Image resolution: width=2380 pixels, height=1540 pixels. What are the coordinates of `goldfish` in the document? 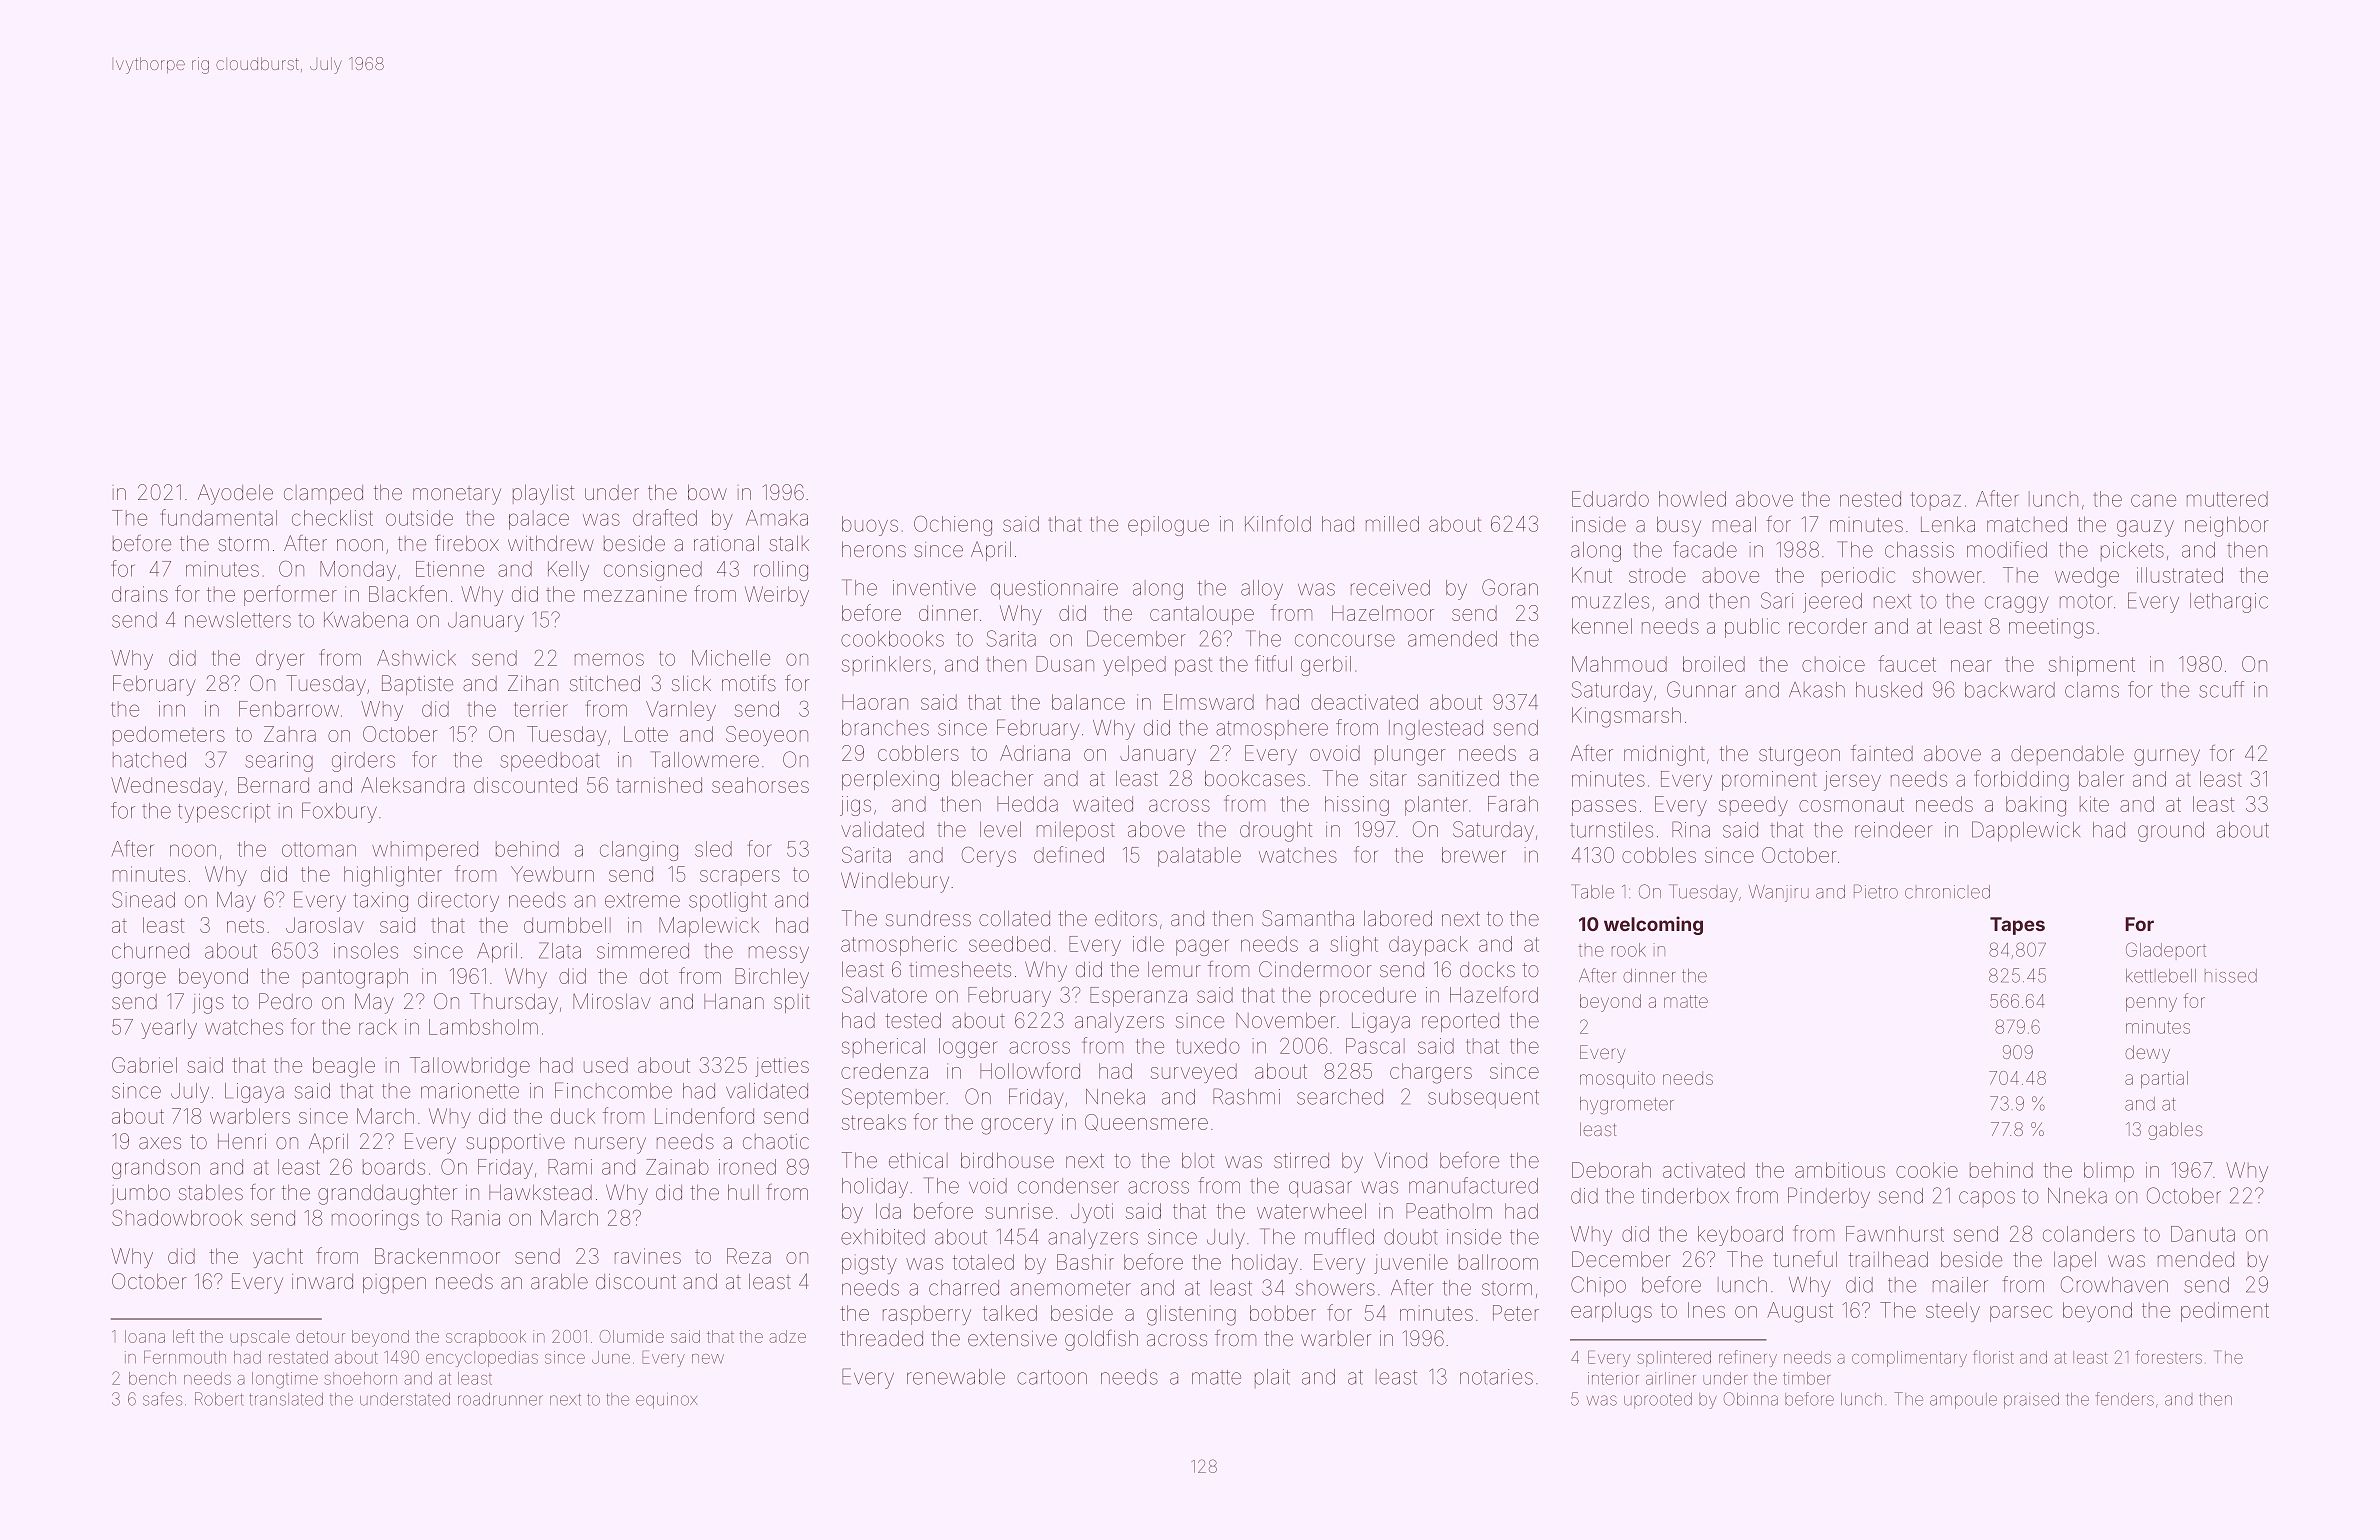 It's located at (1101, 1340).
